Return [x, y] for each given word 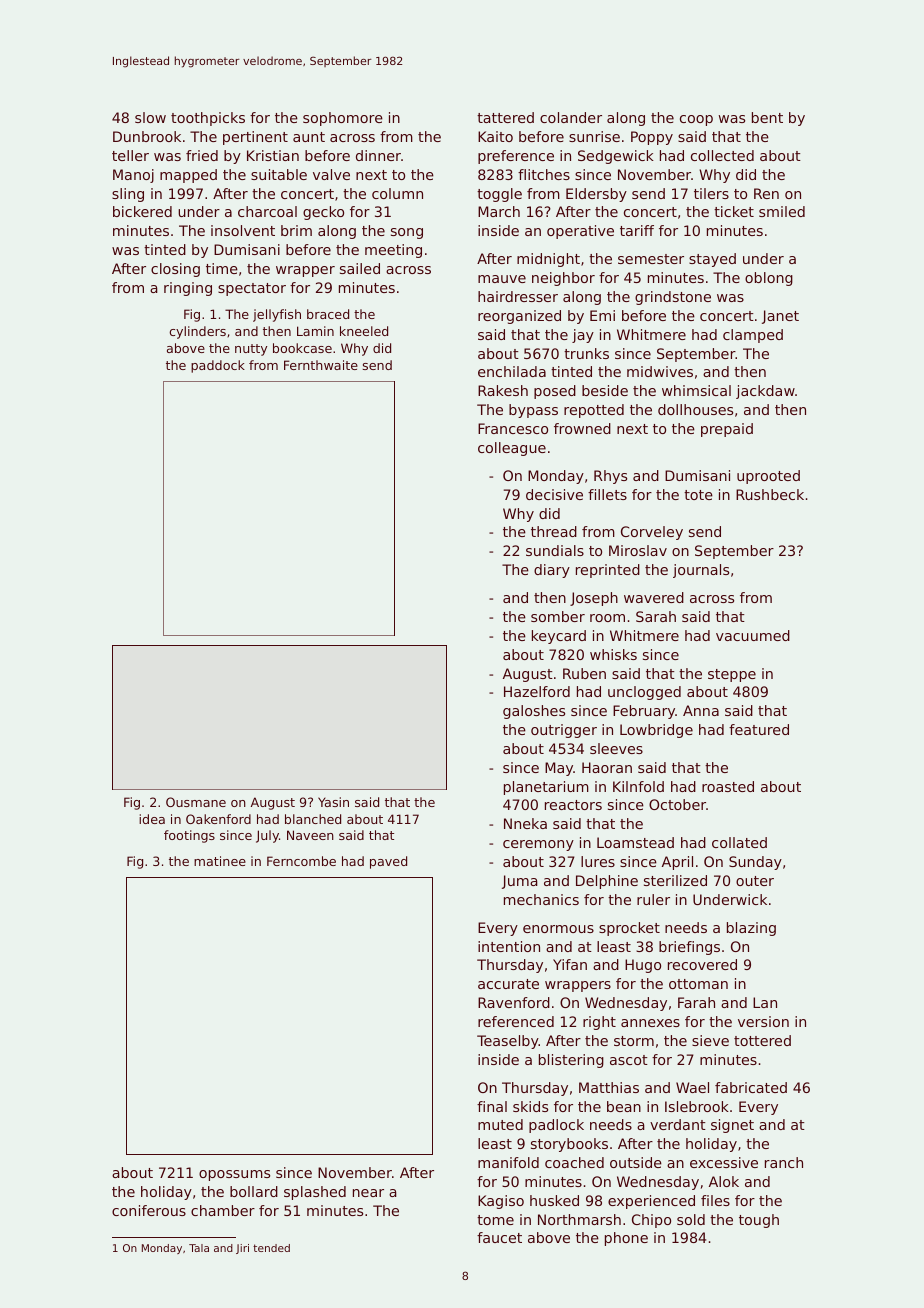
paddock [218, 366]
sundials [555, 550]
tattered [505, 117]
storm [634, 1041]
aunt [309, 137]
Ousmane [196, 802]
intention [509, 946]
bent [767, 117]
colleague [512, 449]
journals [701, 571]
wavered [654, 597]
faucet [499, 1237]
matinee [220, 861]
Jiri [242, 1249]
